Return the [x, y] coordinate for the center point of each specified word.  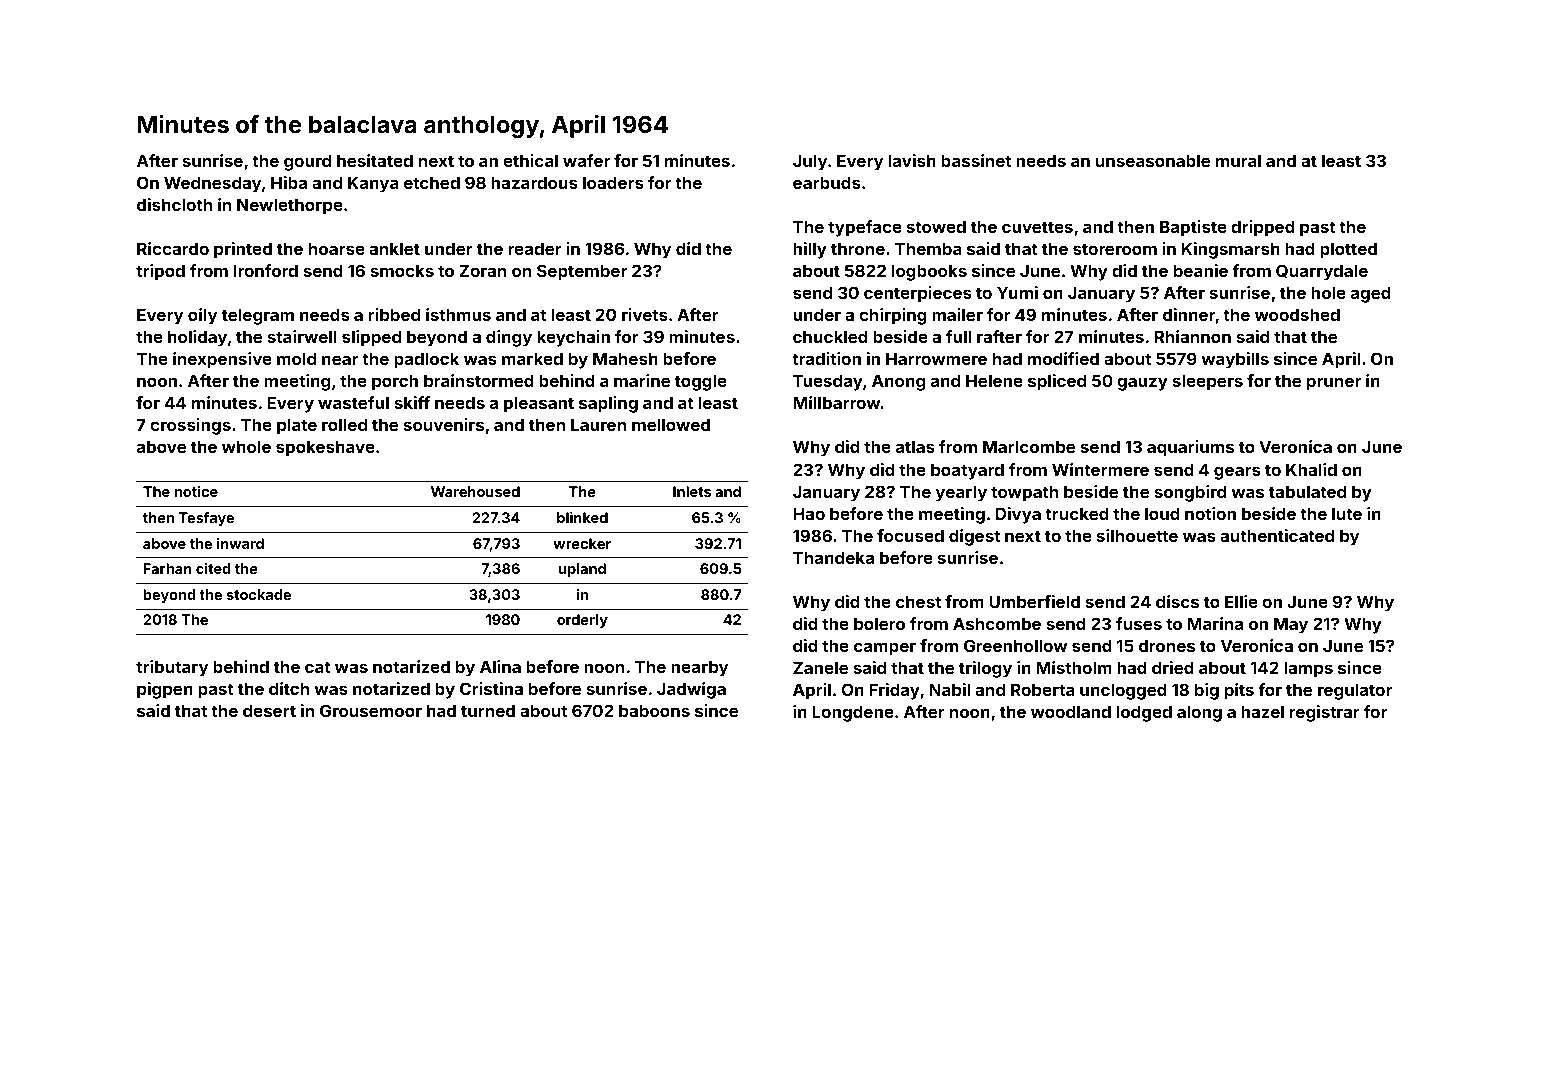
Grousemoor [371, 710]
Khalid [1311, 469]
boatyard [967, 471]
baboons [654, 710]
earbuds [827, 182]
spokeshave [325, 448]
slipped [371, 338]
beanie [1201, 270]
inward [240, 543]
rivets [645, 314]
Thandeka [833, 557]
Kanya [373, 184]
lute [1347, 513]
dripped [1263, 228]
